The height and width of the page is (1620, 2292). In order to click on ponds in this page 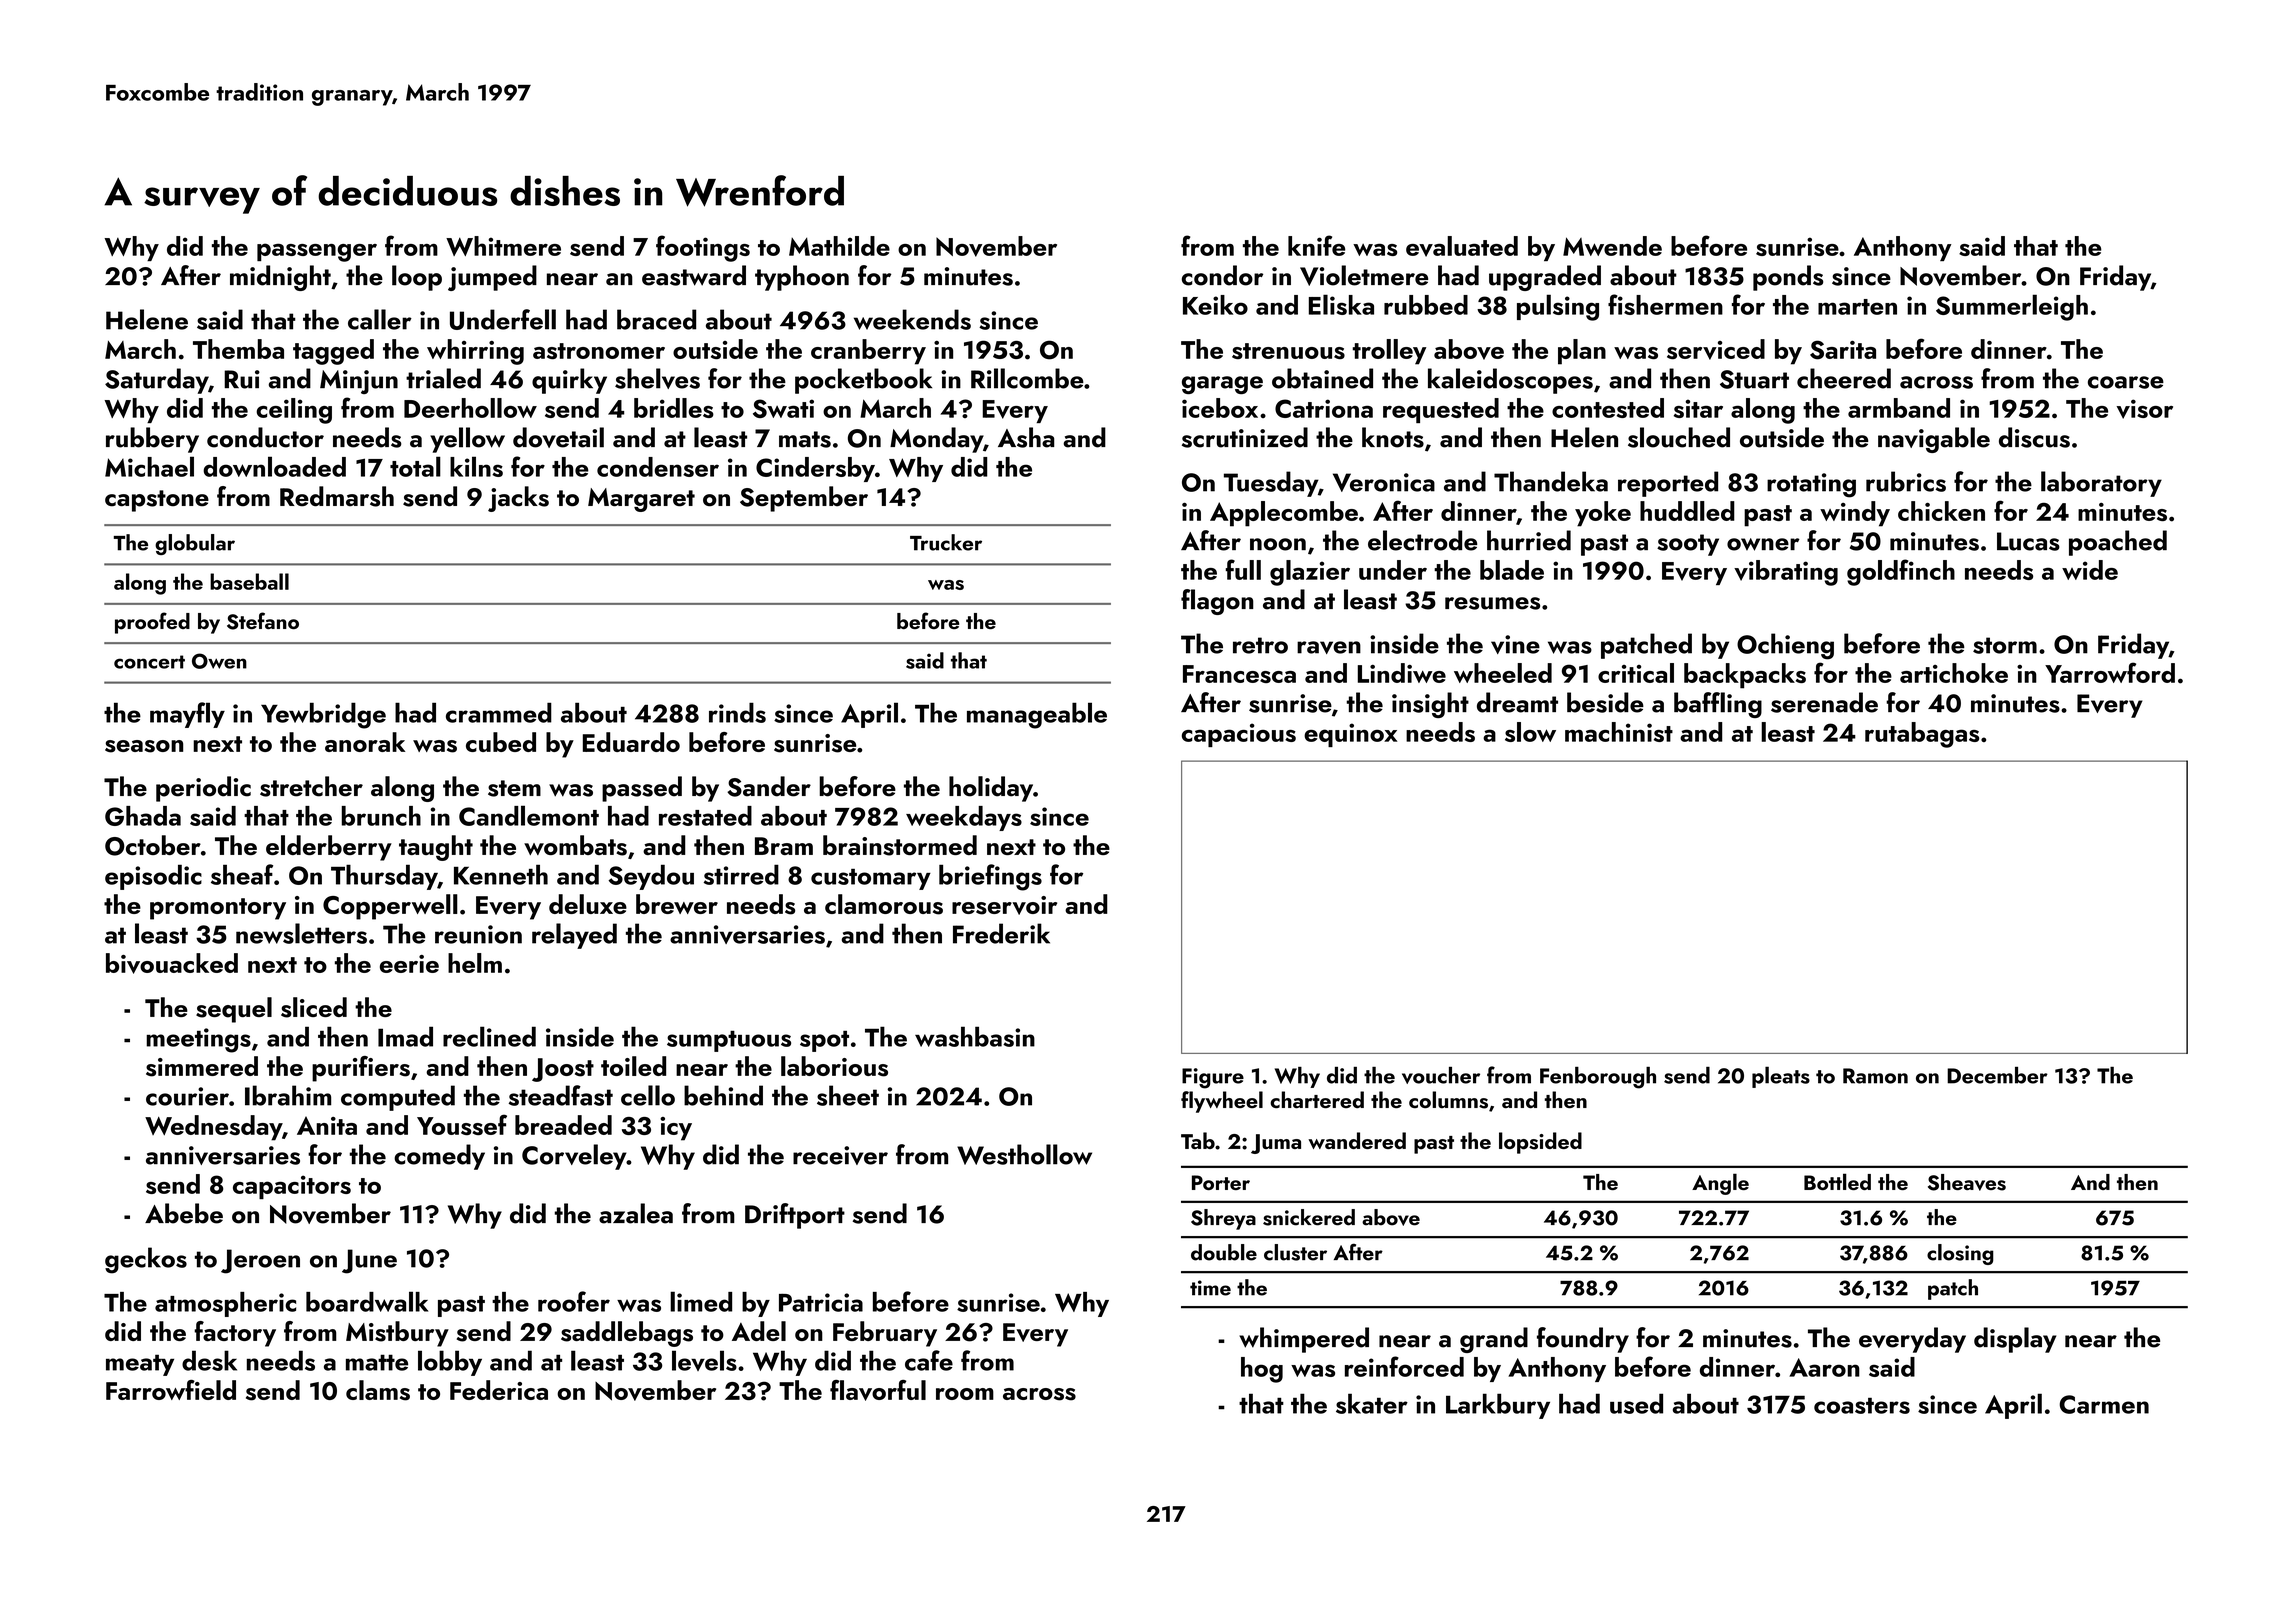, I will do `click(1788, 278)`.
